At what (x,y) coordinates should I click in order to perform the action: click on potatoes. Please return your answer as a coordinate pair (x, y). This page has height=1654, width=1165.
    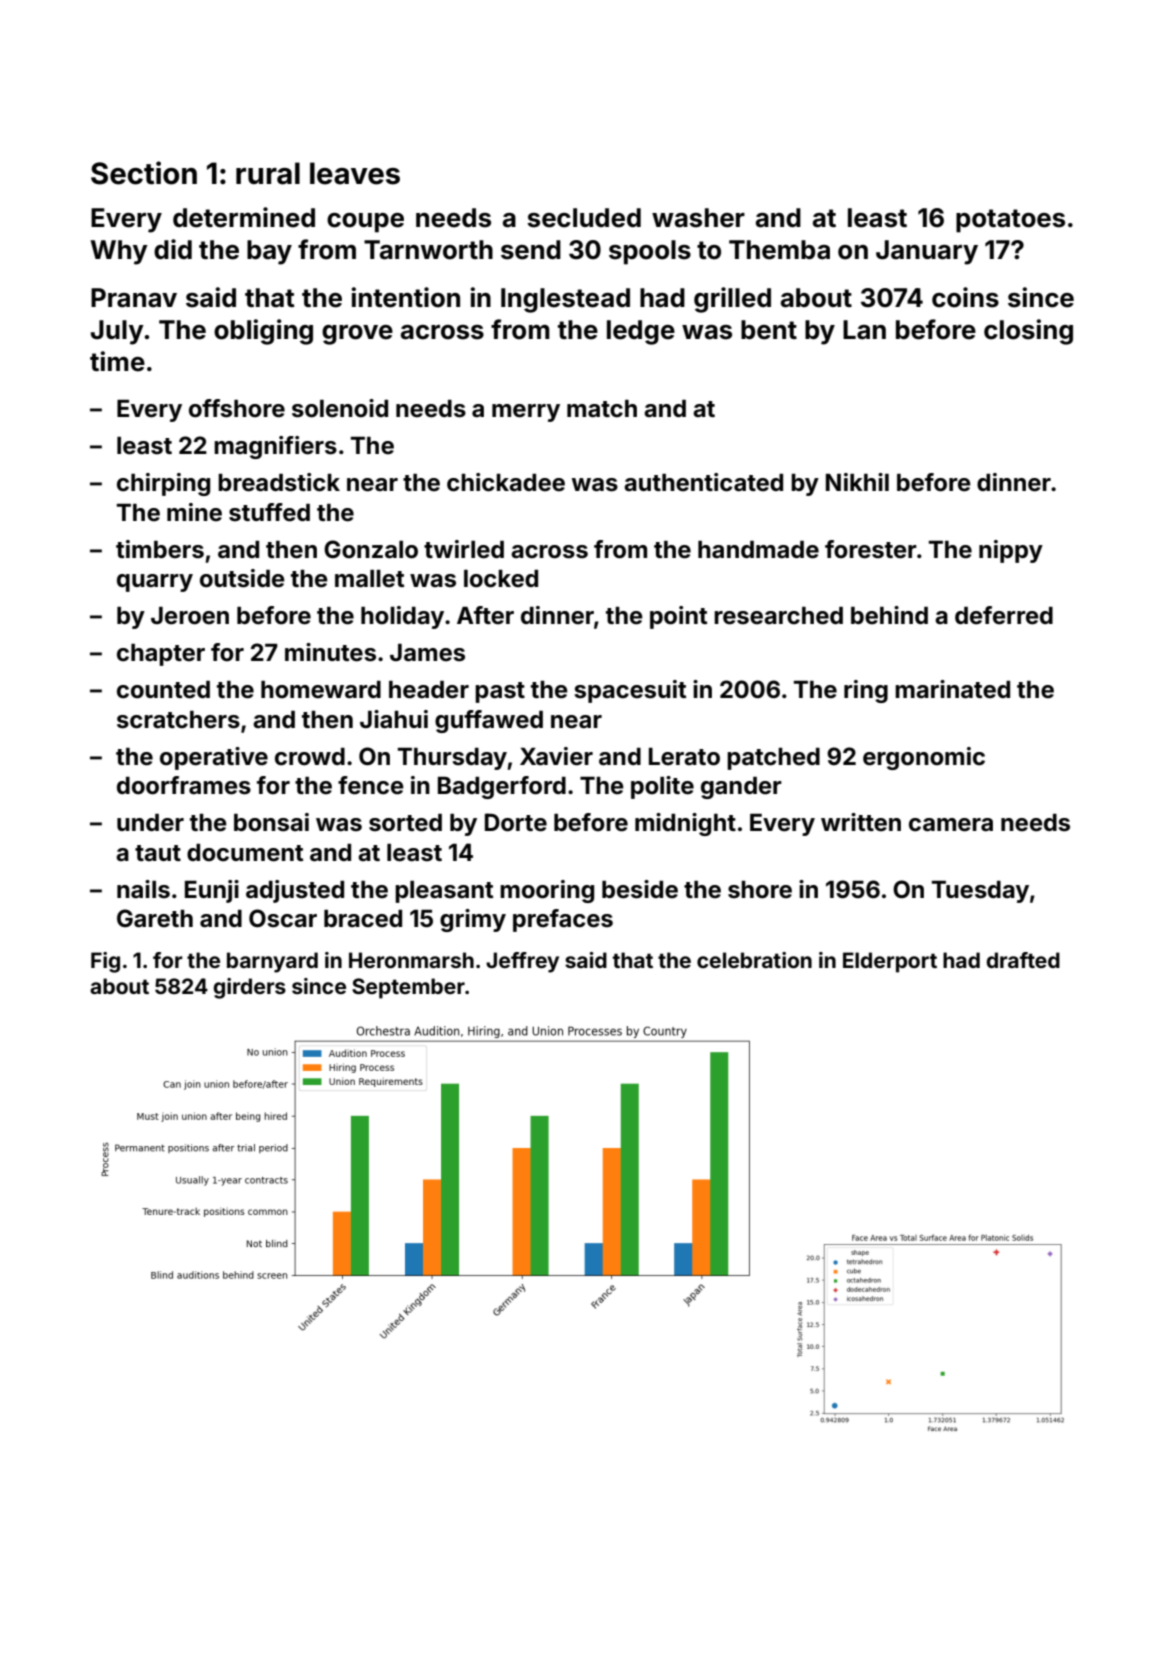
    Looking at the image, I should click on (1010, 221).
